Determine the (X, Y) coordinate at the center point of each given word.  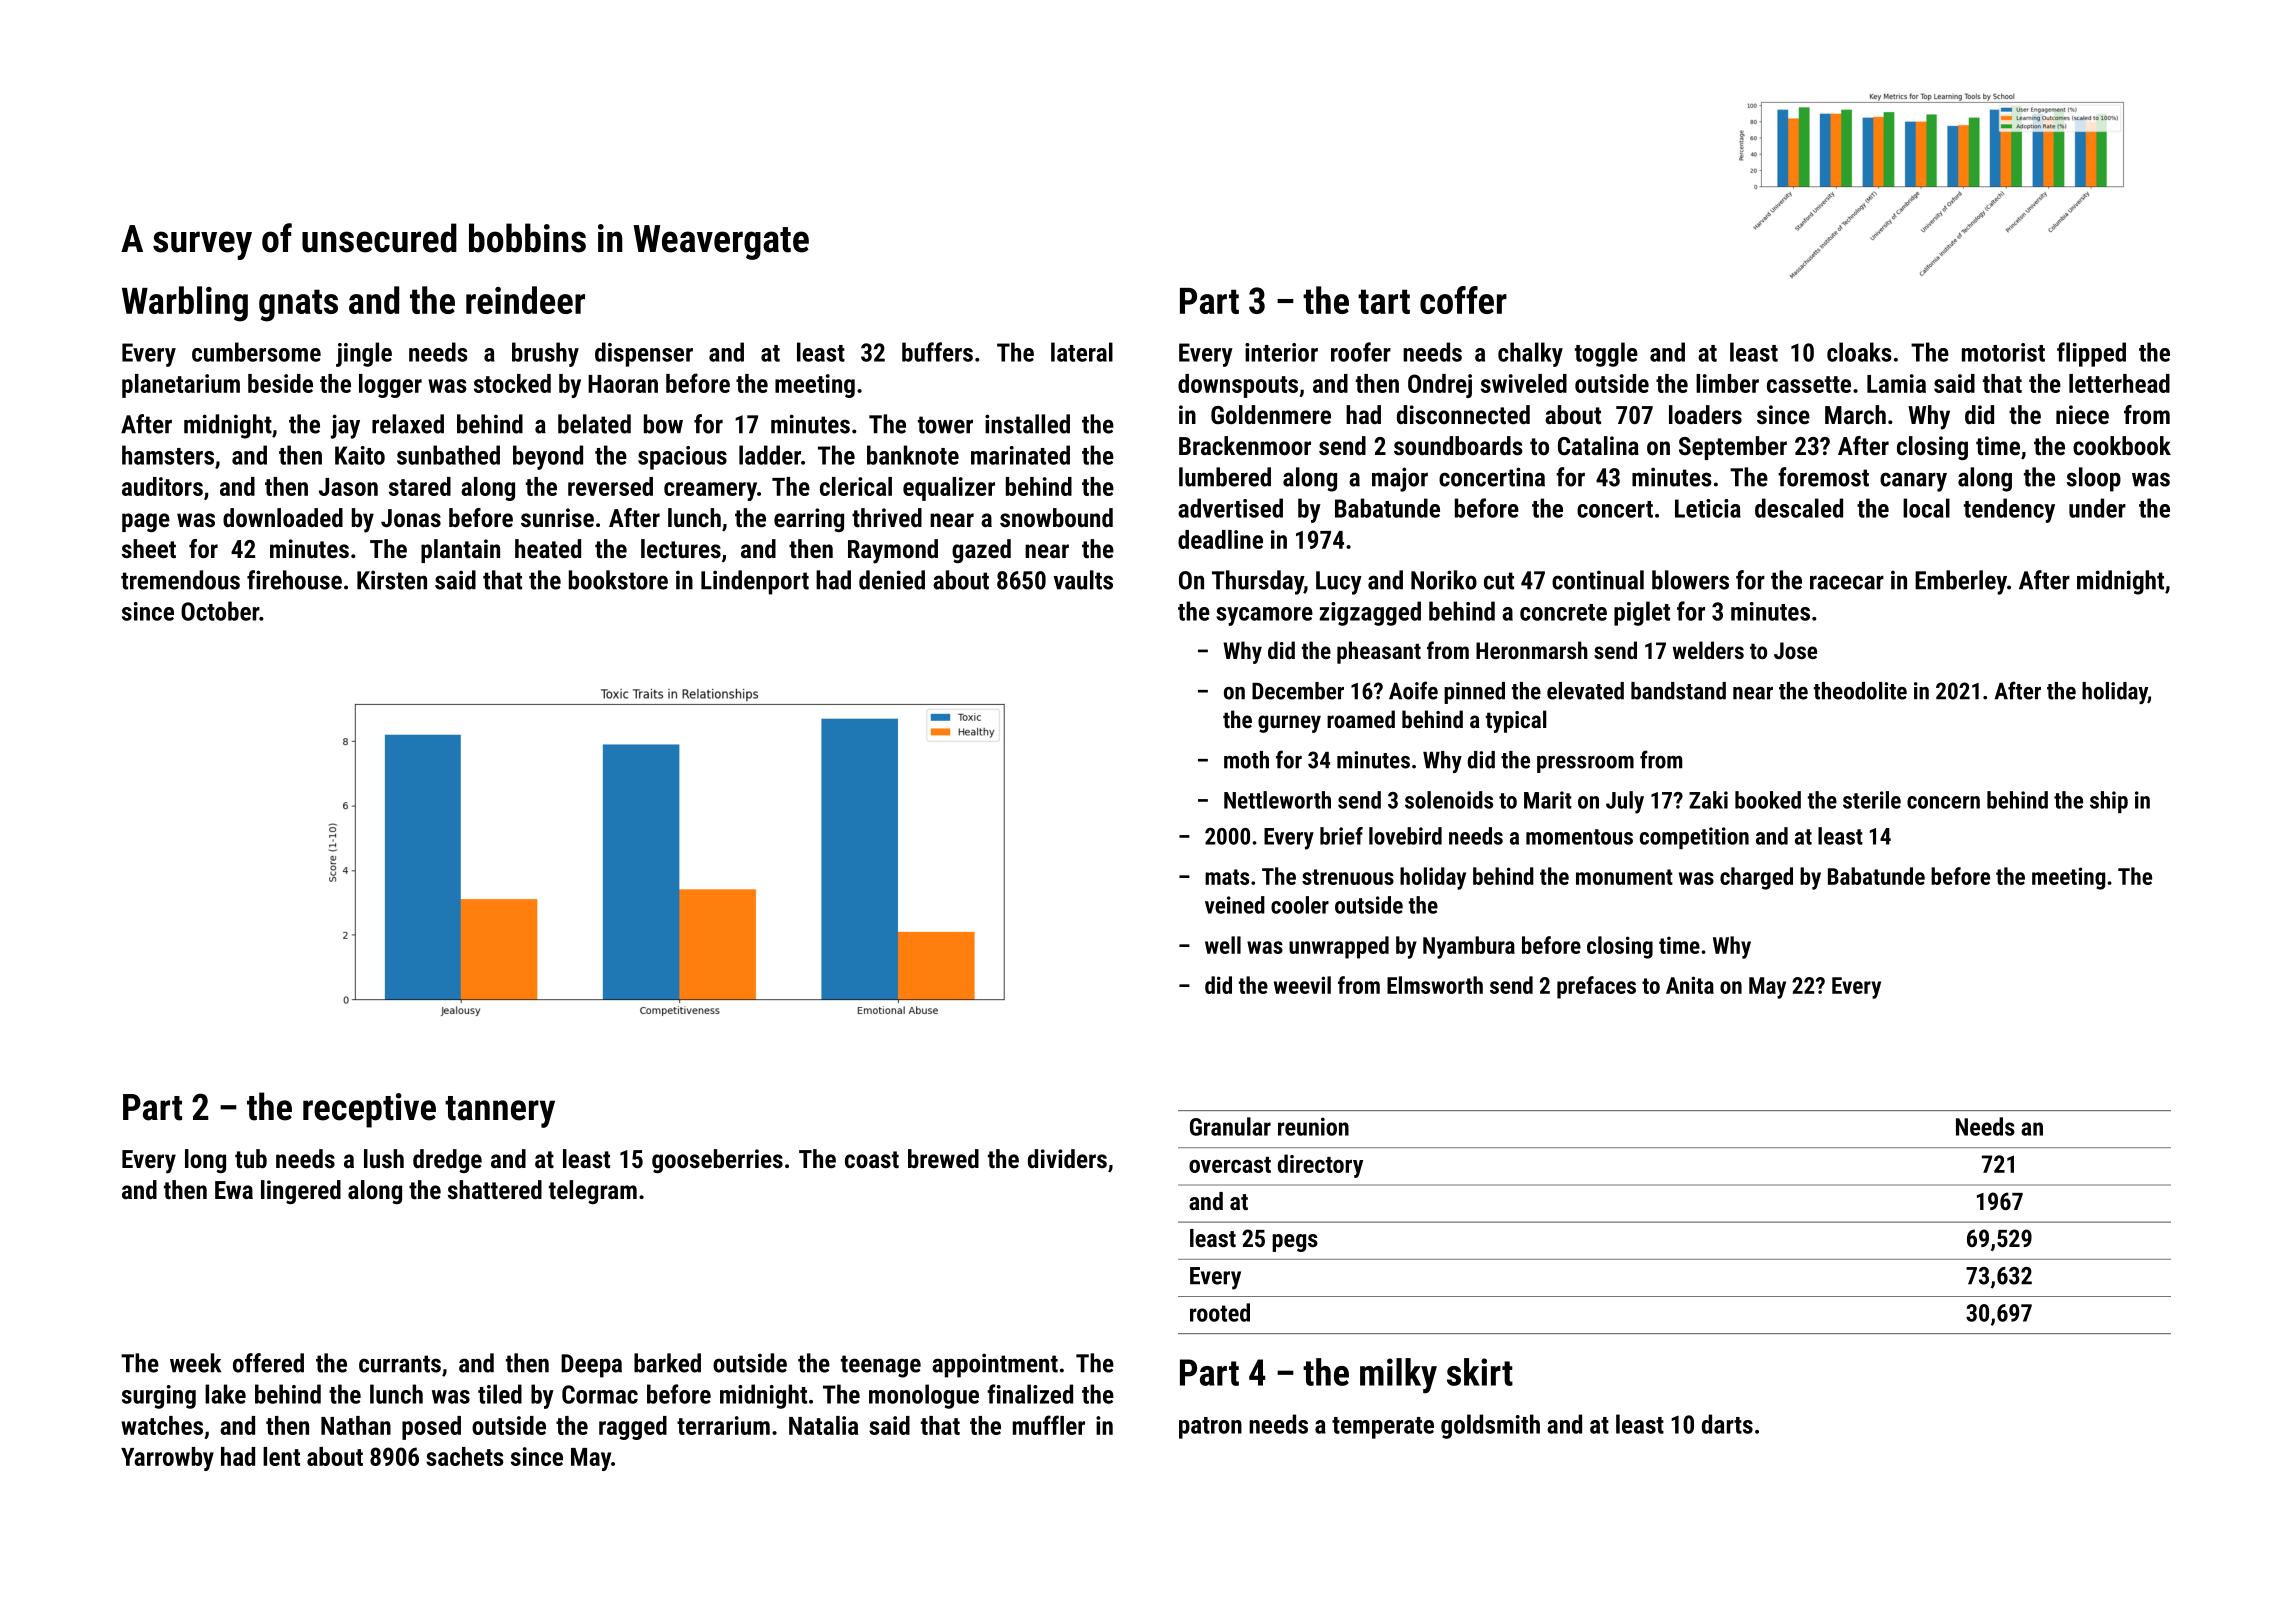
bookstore (618, 580)
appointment (995, 1365)
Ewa (234, 1190)
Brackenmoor (1245, 445)
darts (1727, 1424)
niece (2082, 414)
